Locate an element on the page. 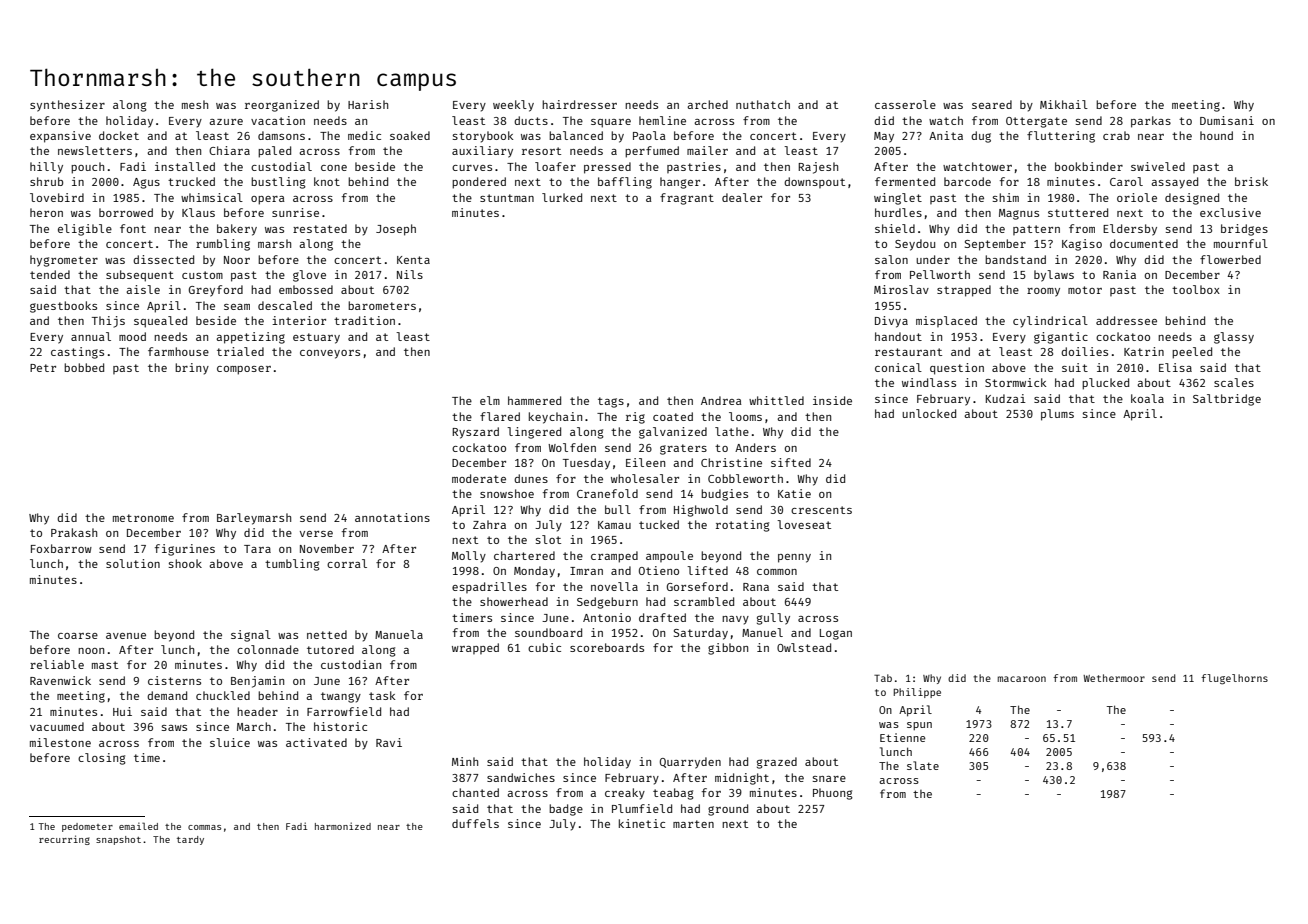 The height and width of the page is (924, 1308). metronome is located at coordinates (143, 518).
